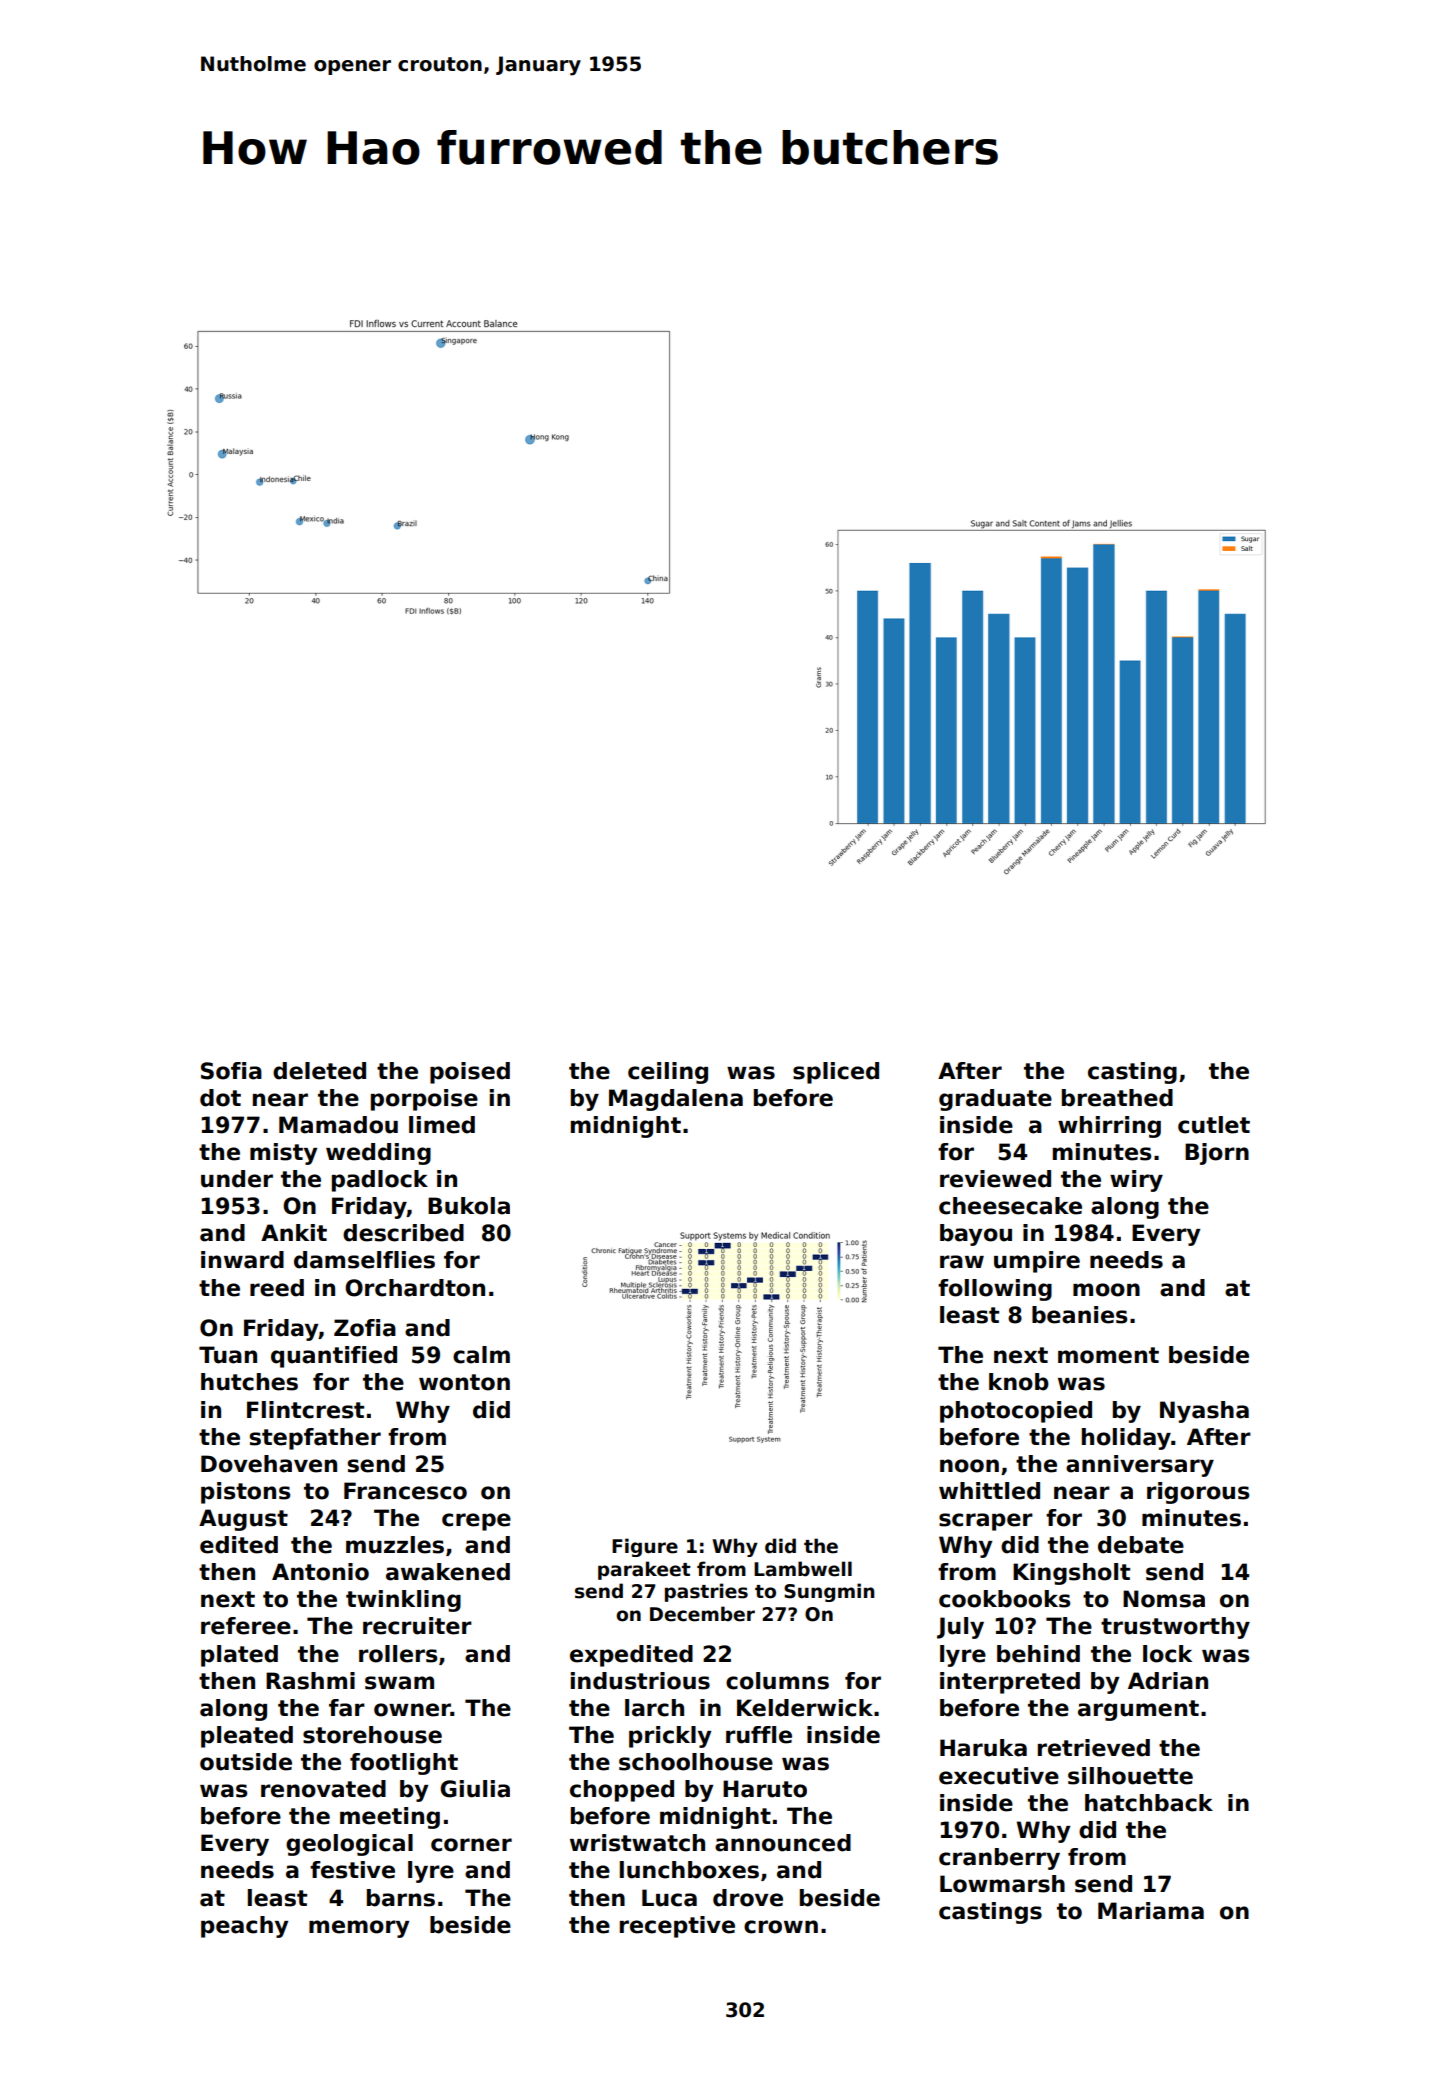 The height and width of the screenshot is (2100, 1450). I want to click on porpoise, so click(424, 1100).
